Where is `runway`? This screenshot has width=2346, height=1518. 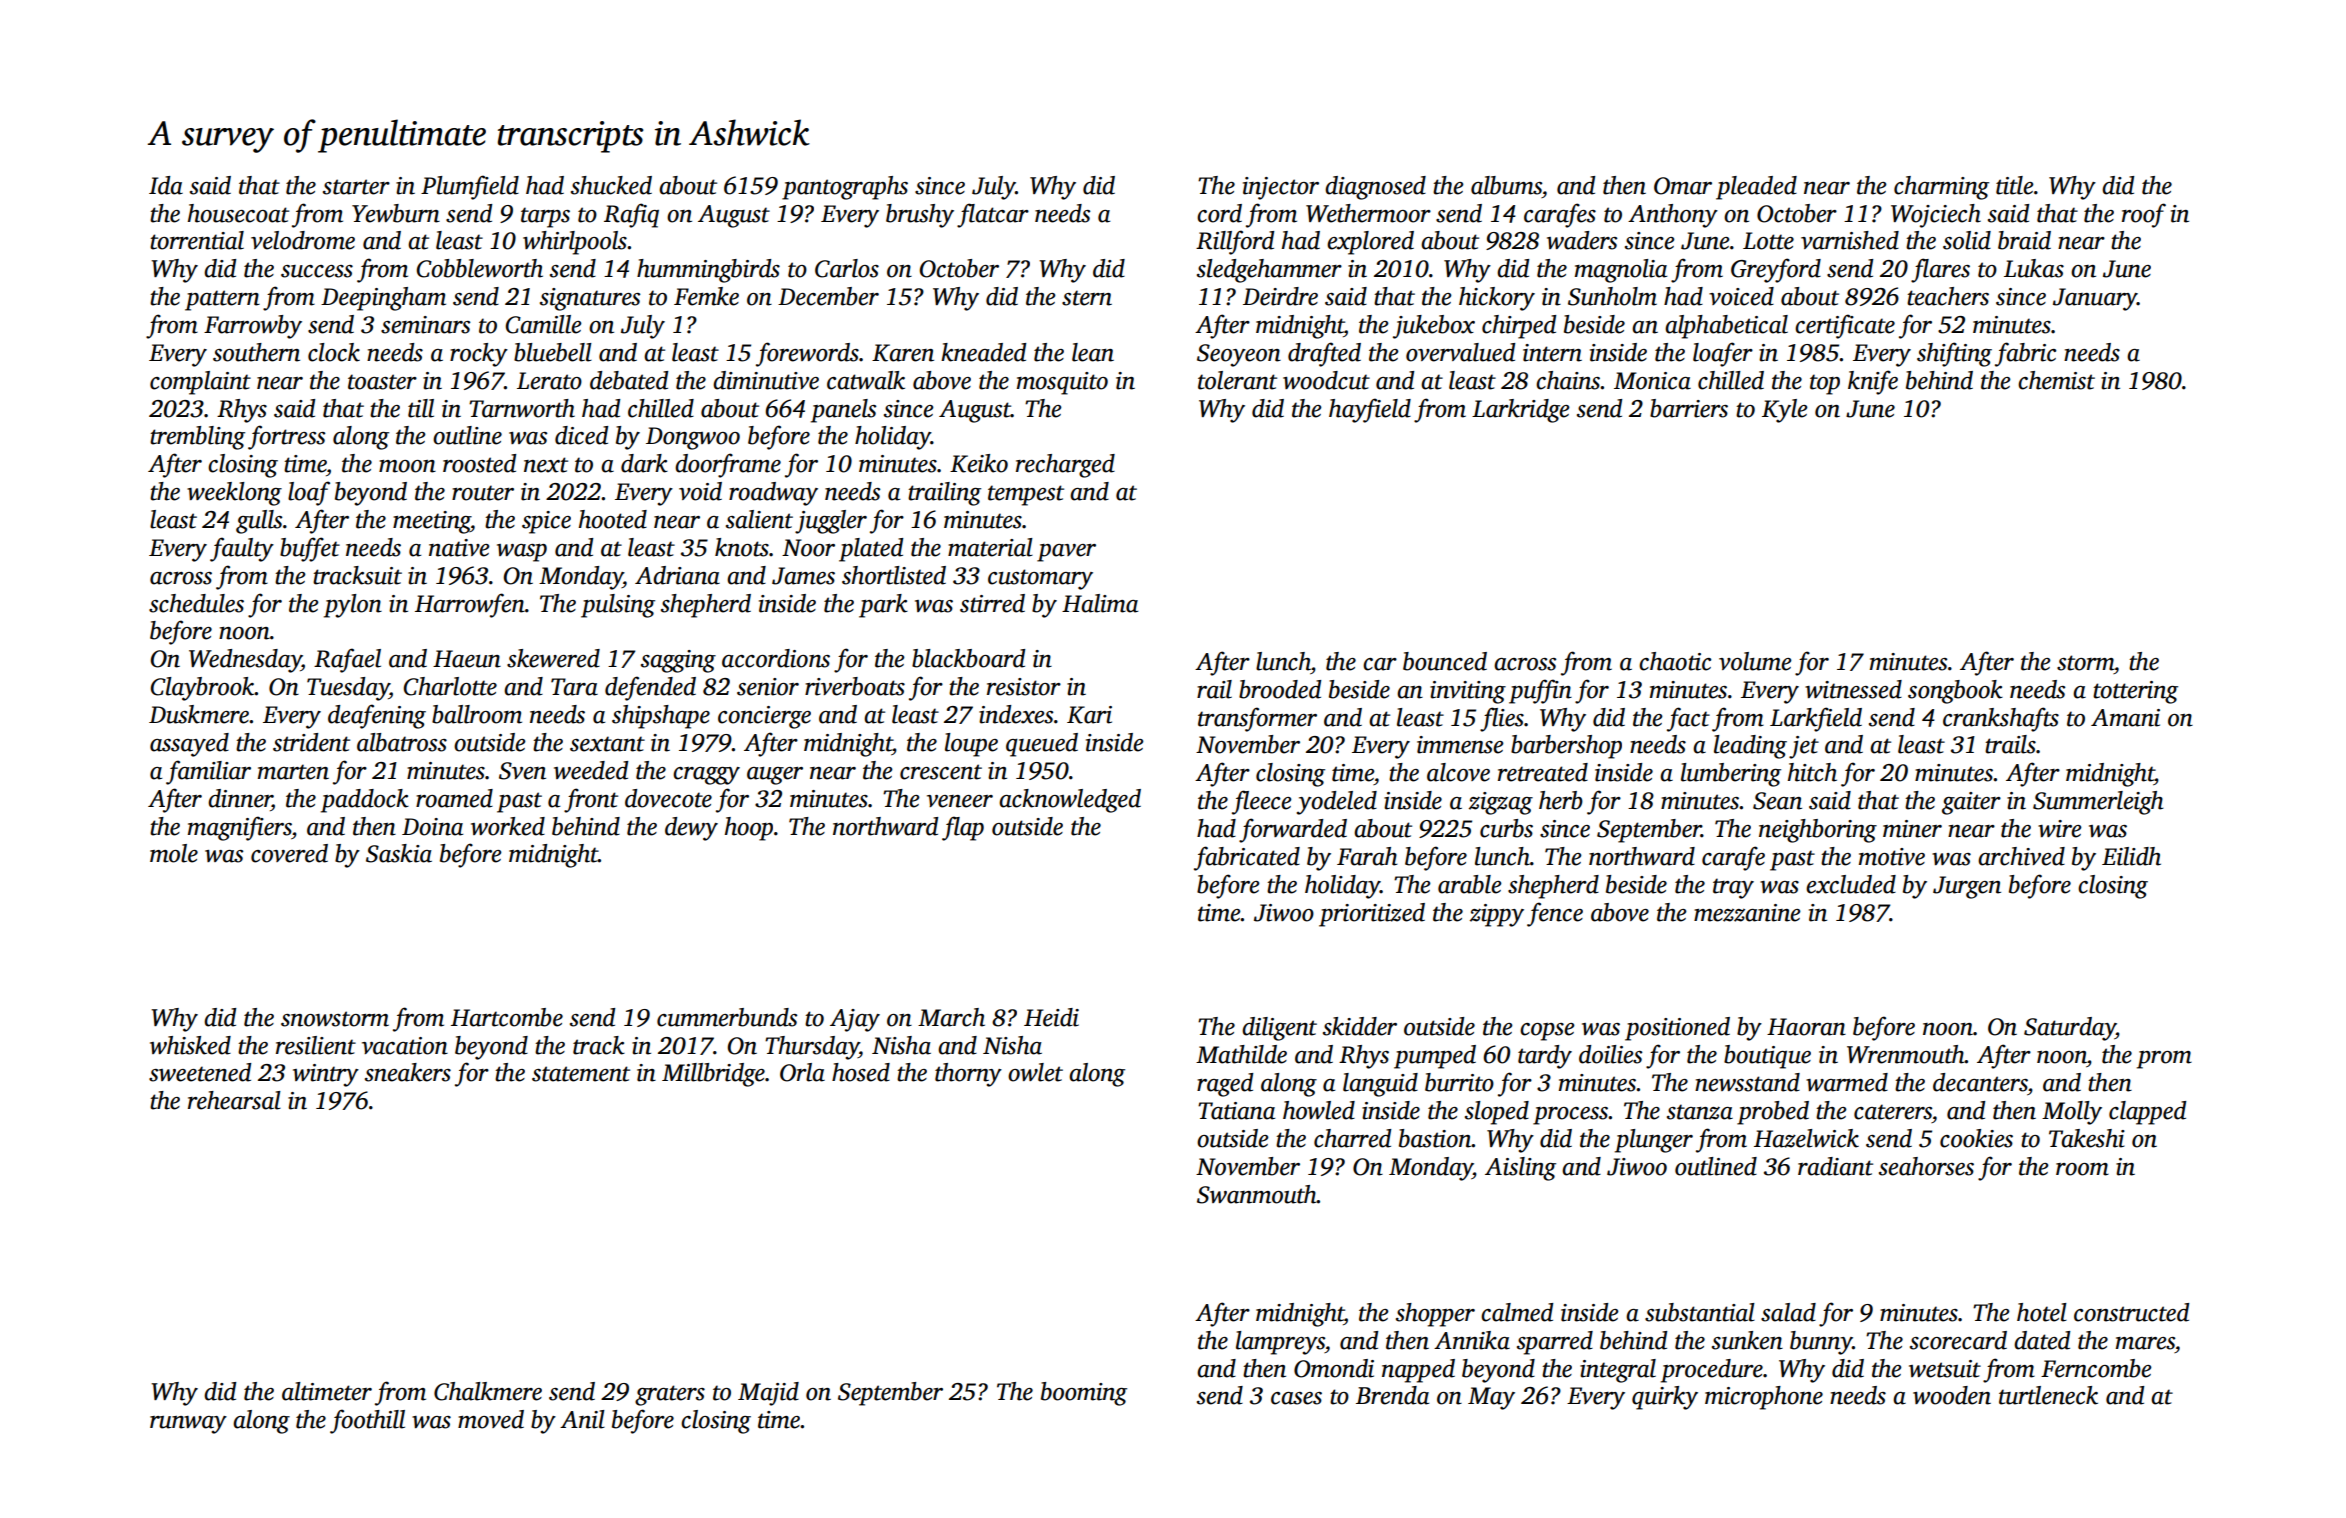 runway is located at coordinates (188, 1425).
